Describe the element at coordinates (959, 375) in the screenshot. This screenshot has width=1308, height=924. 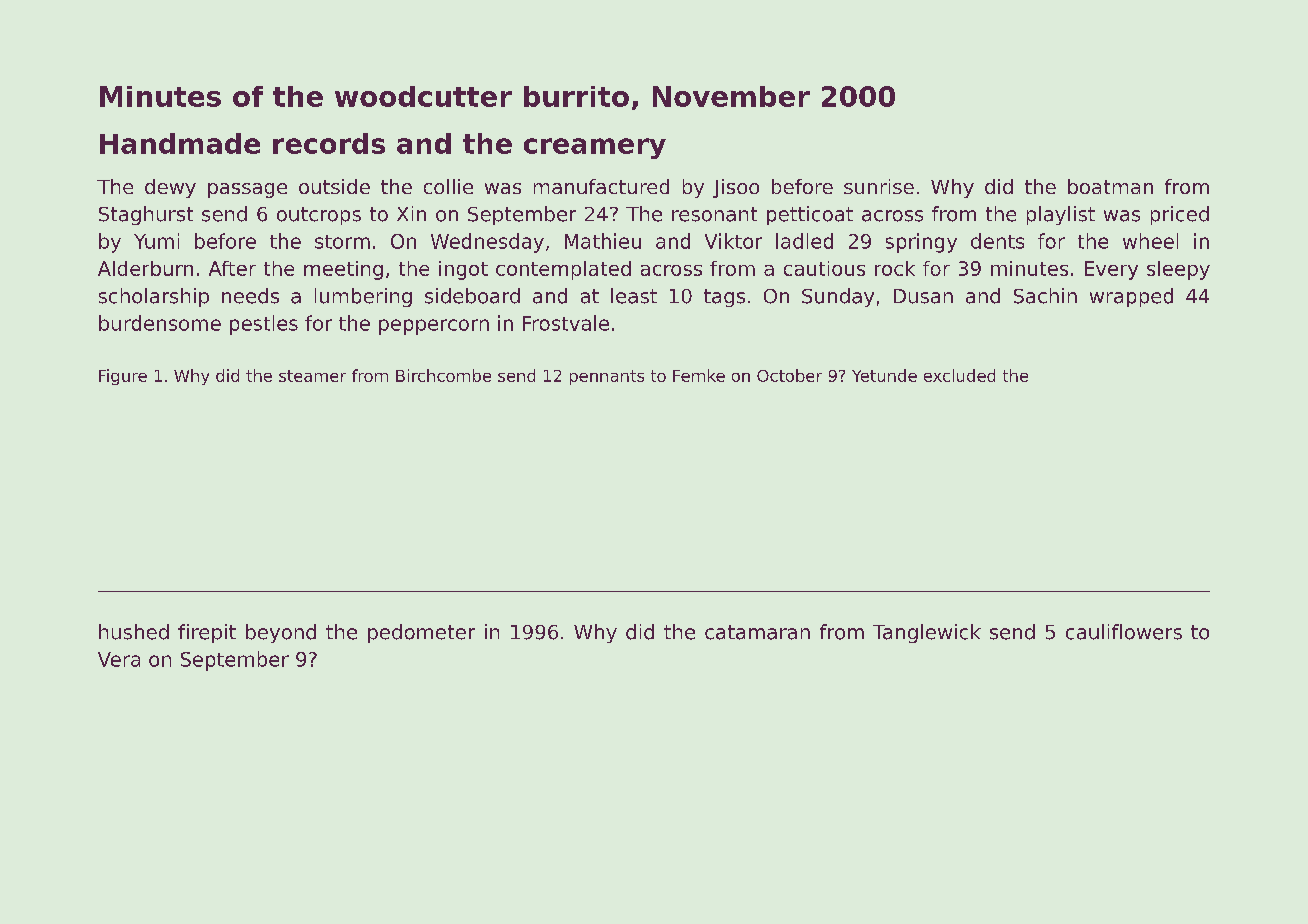
I see `excluded` at that location.
